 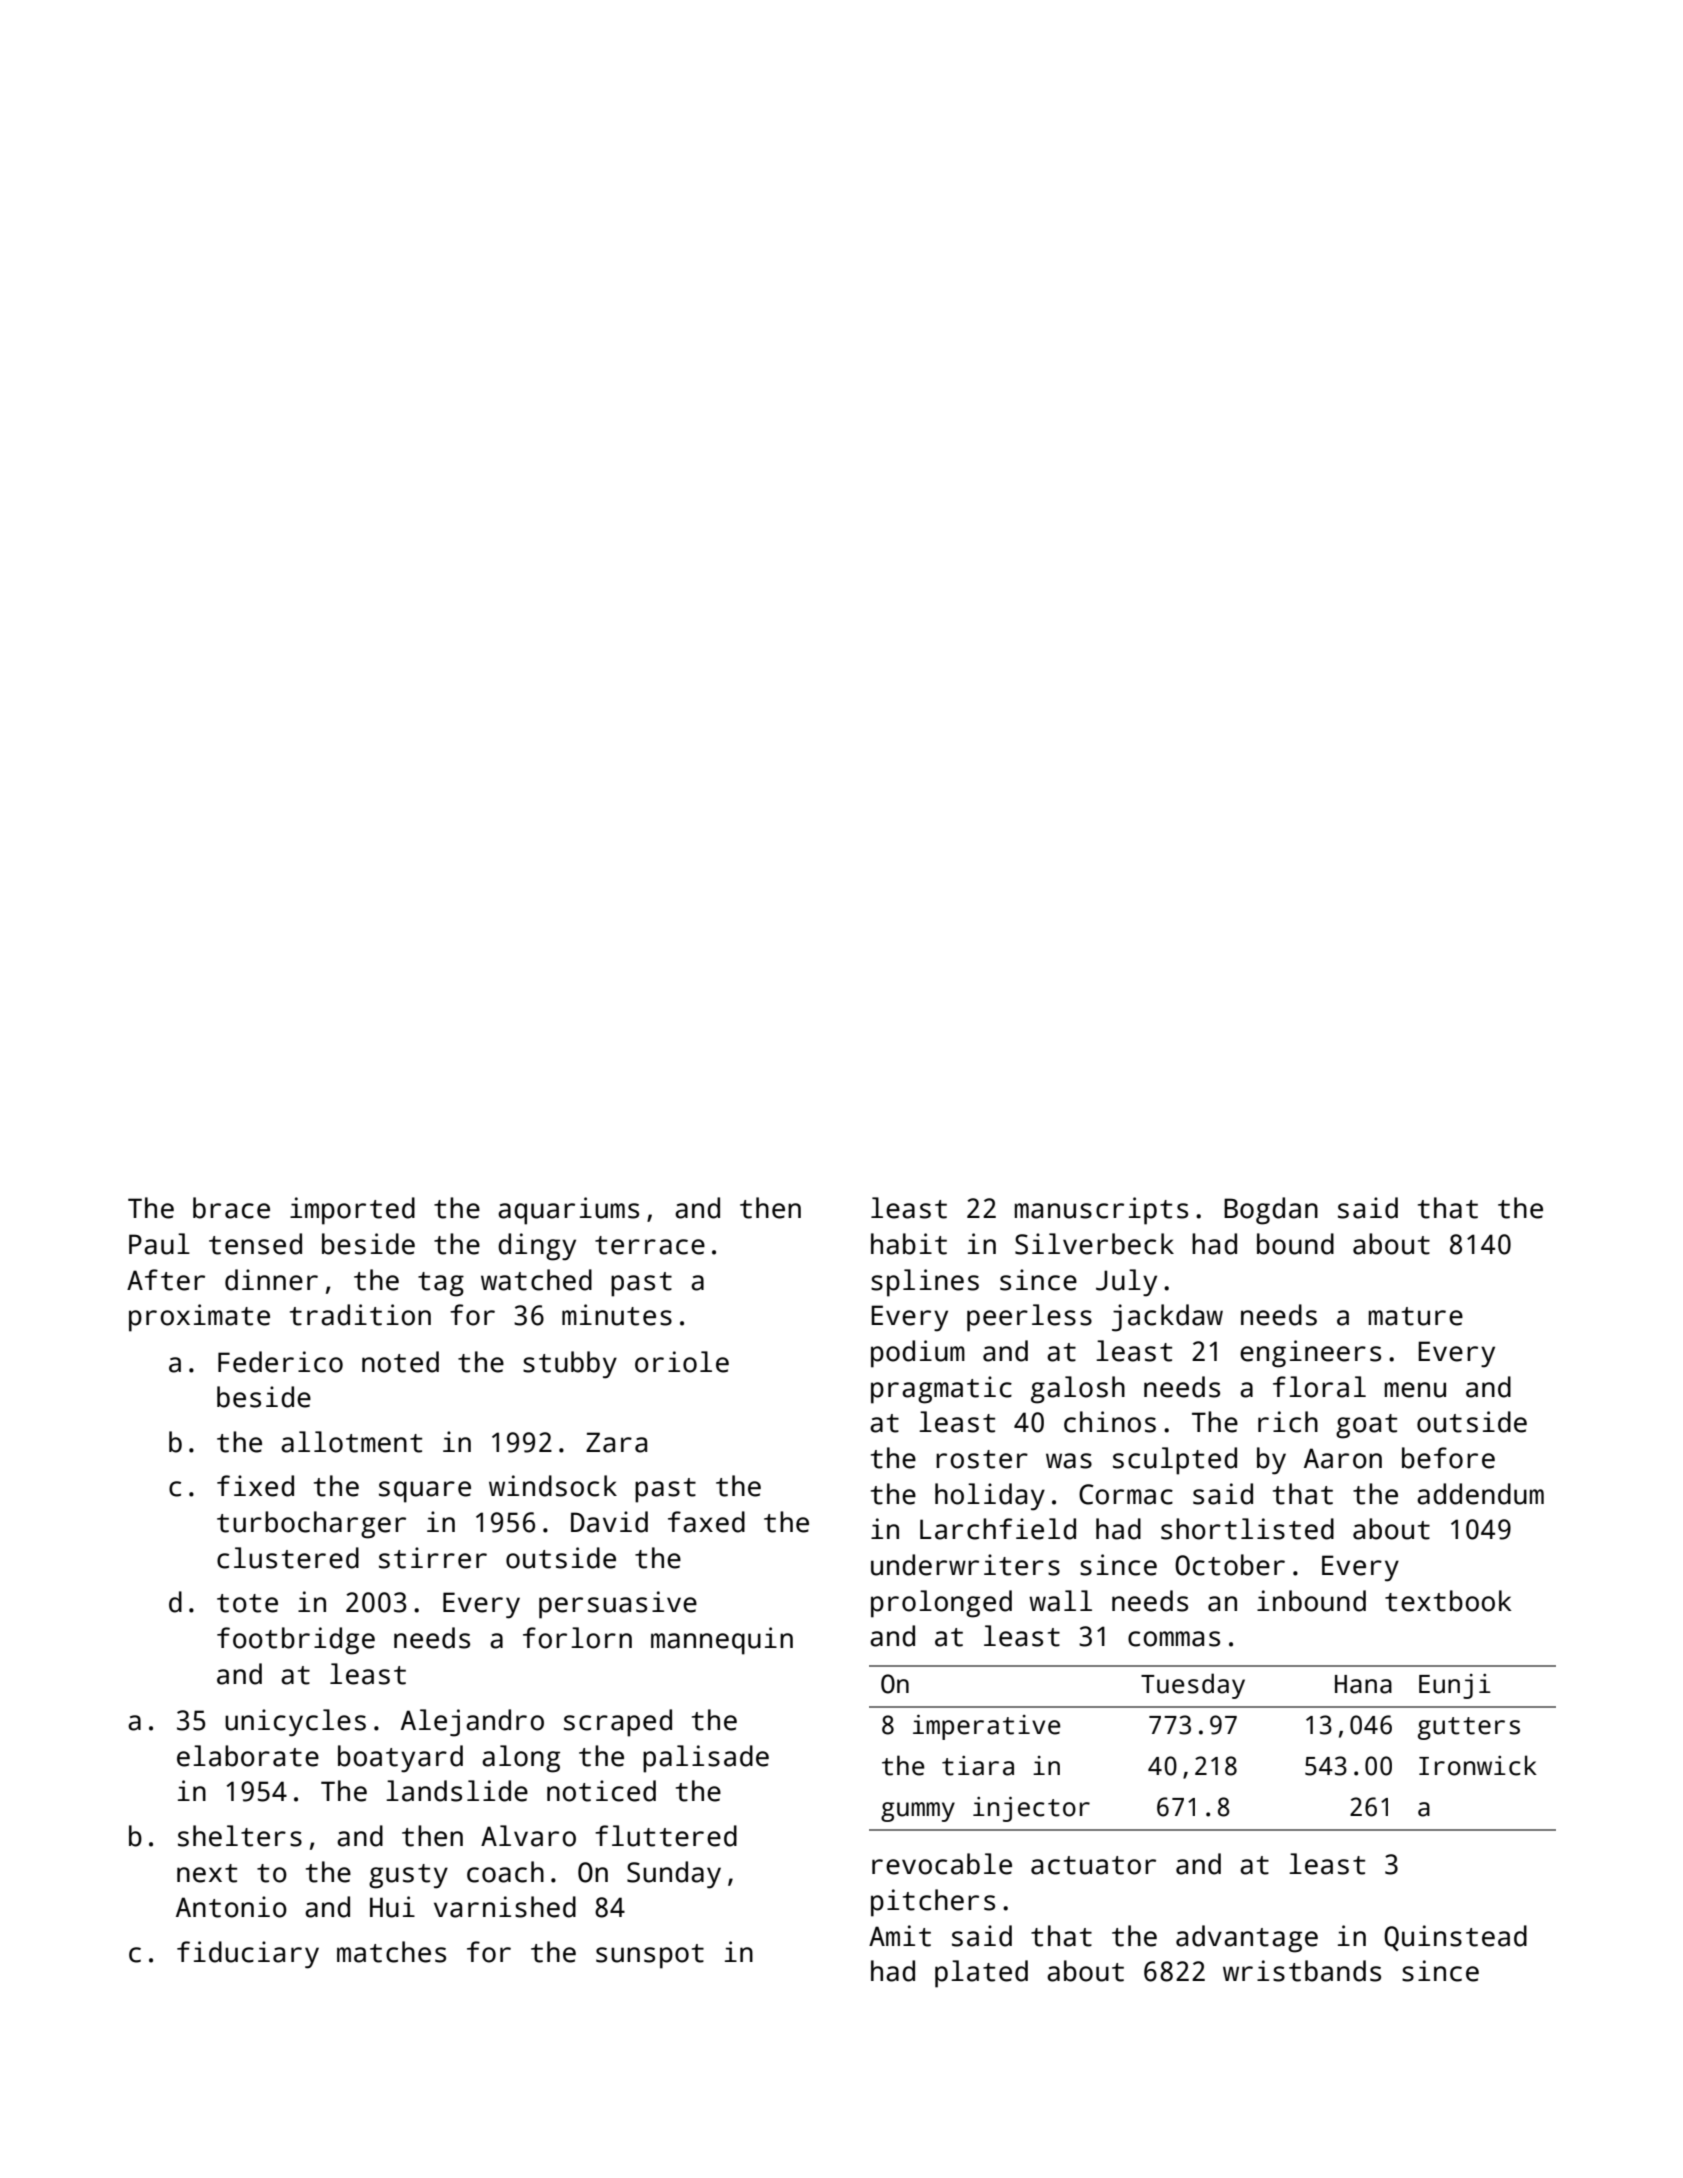 I want to click on plated, so click(x=981, y=1974).
